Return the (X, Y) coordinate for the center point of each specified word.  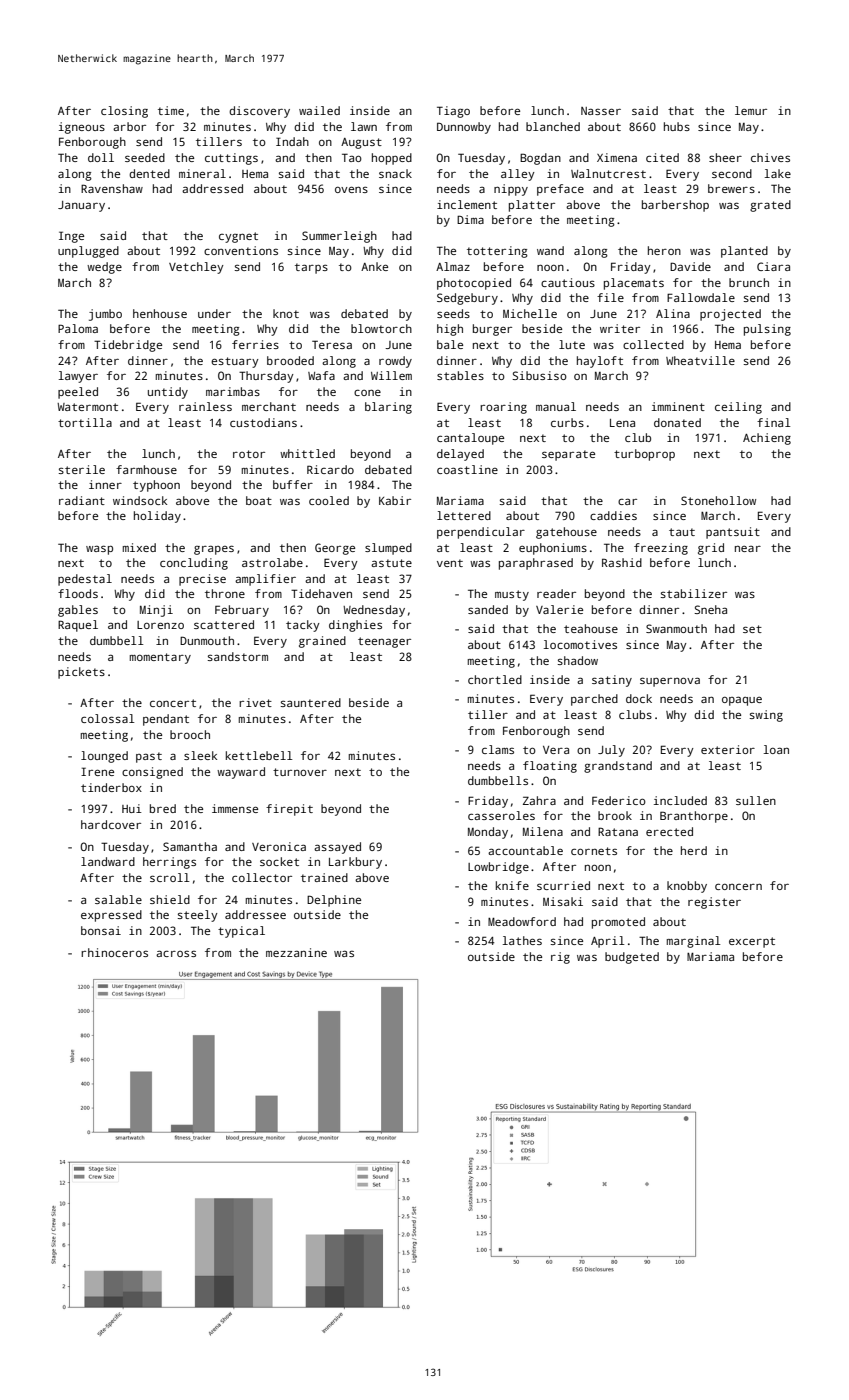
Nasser (601, 111)
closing (124, 112)
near (748, 549)
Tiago (453, 112)
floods (78, 593)
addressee (255, 914)
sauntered (311, 702)
